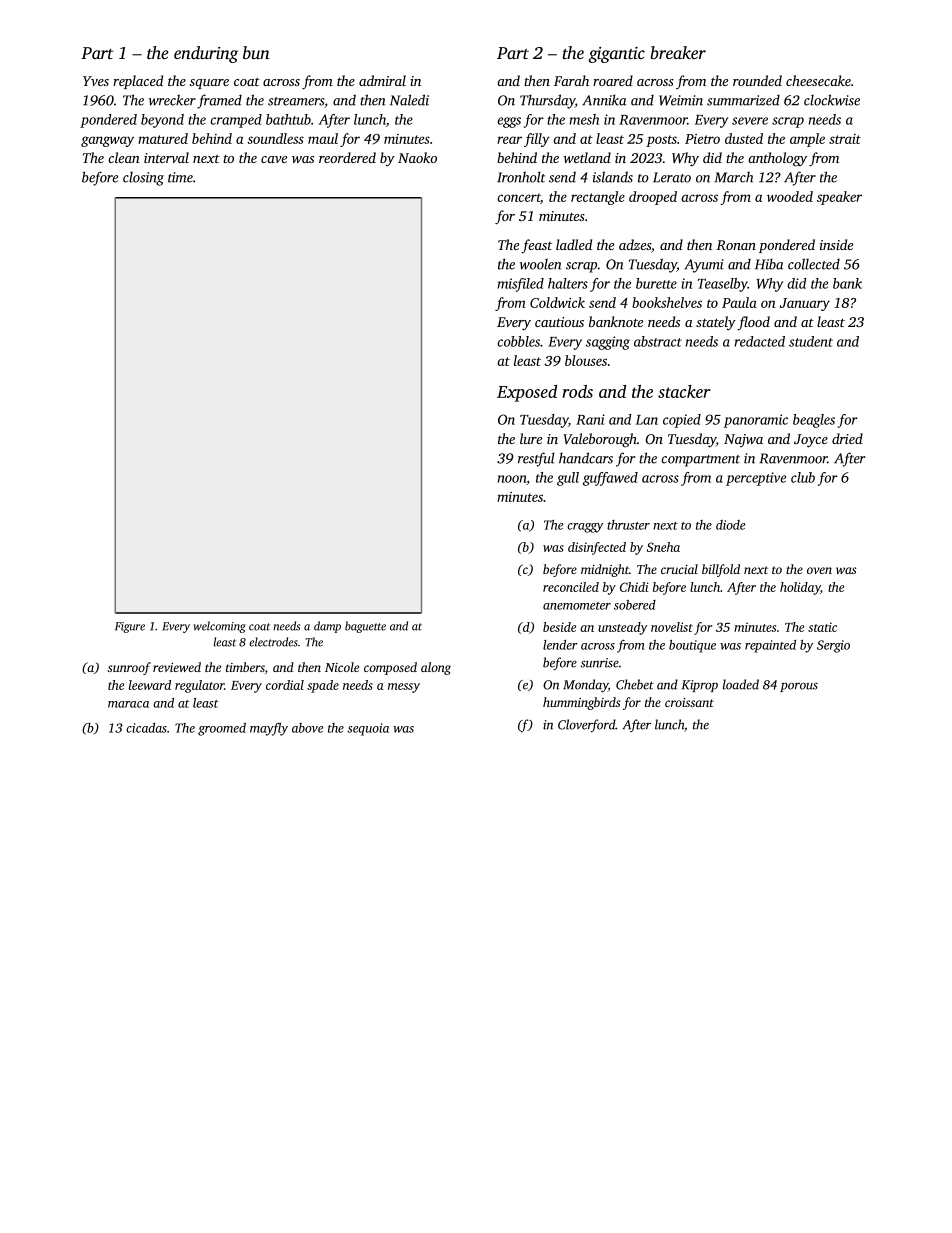 This image has width=952, height=1233. Describe the element at coordinates (219, 627) in the image. I see `welcoming` at that location.
